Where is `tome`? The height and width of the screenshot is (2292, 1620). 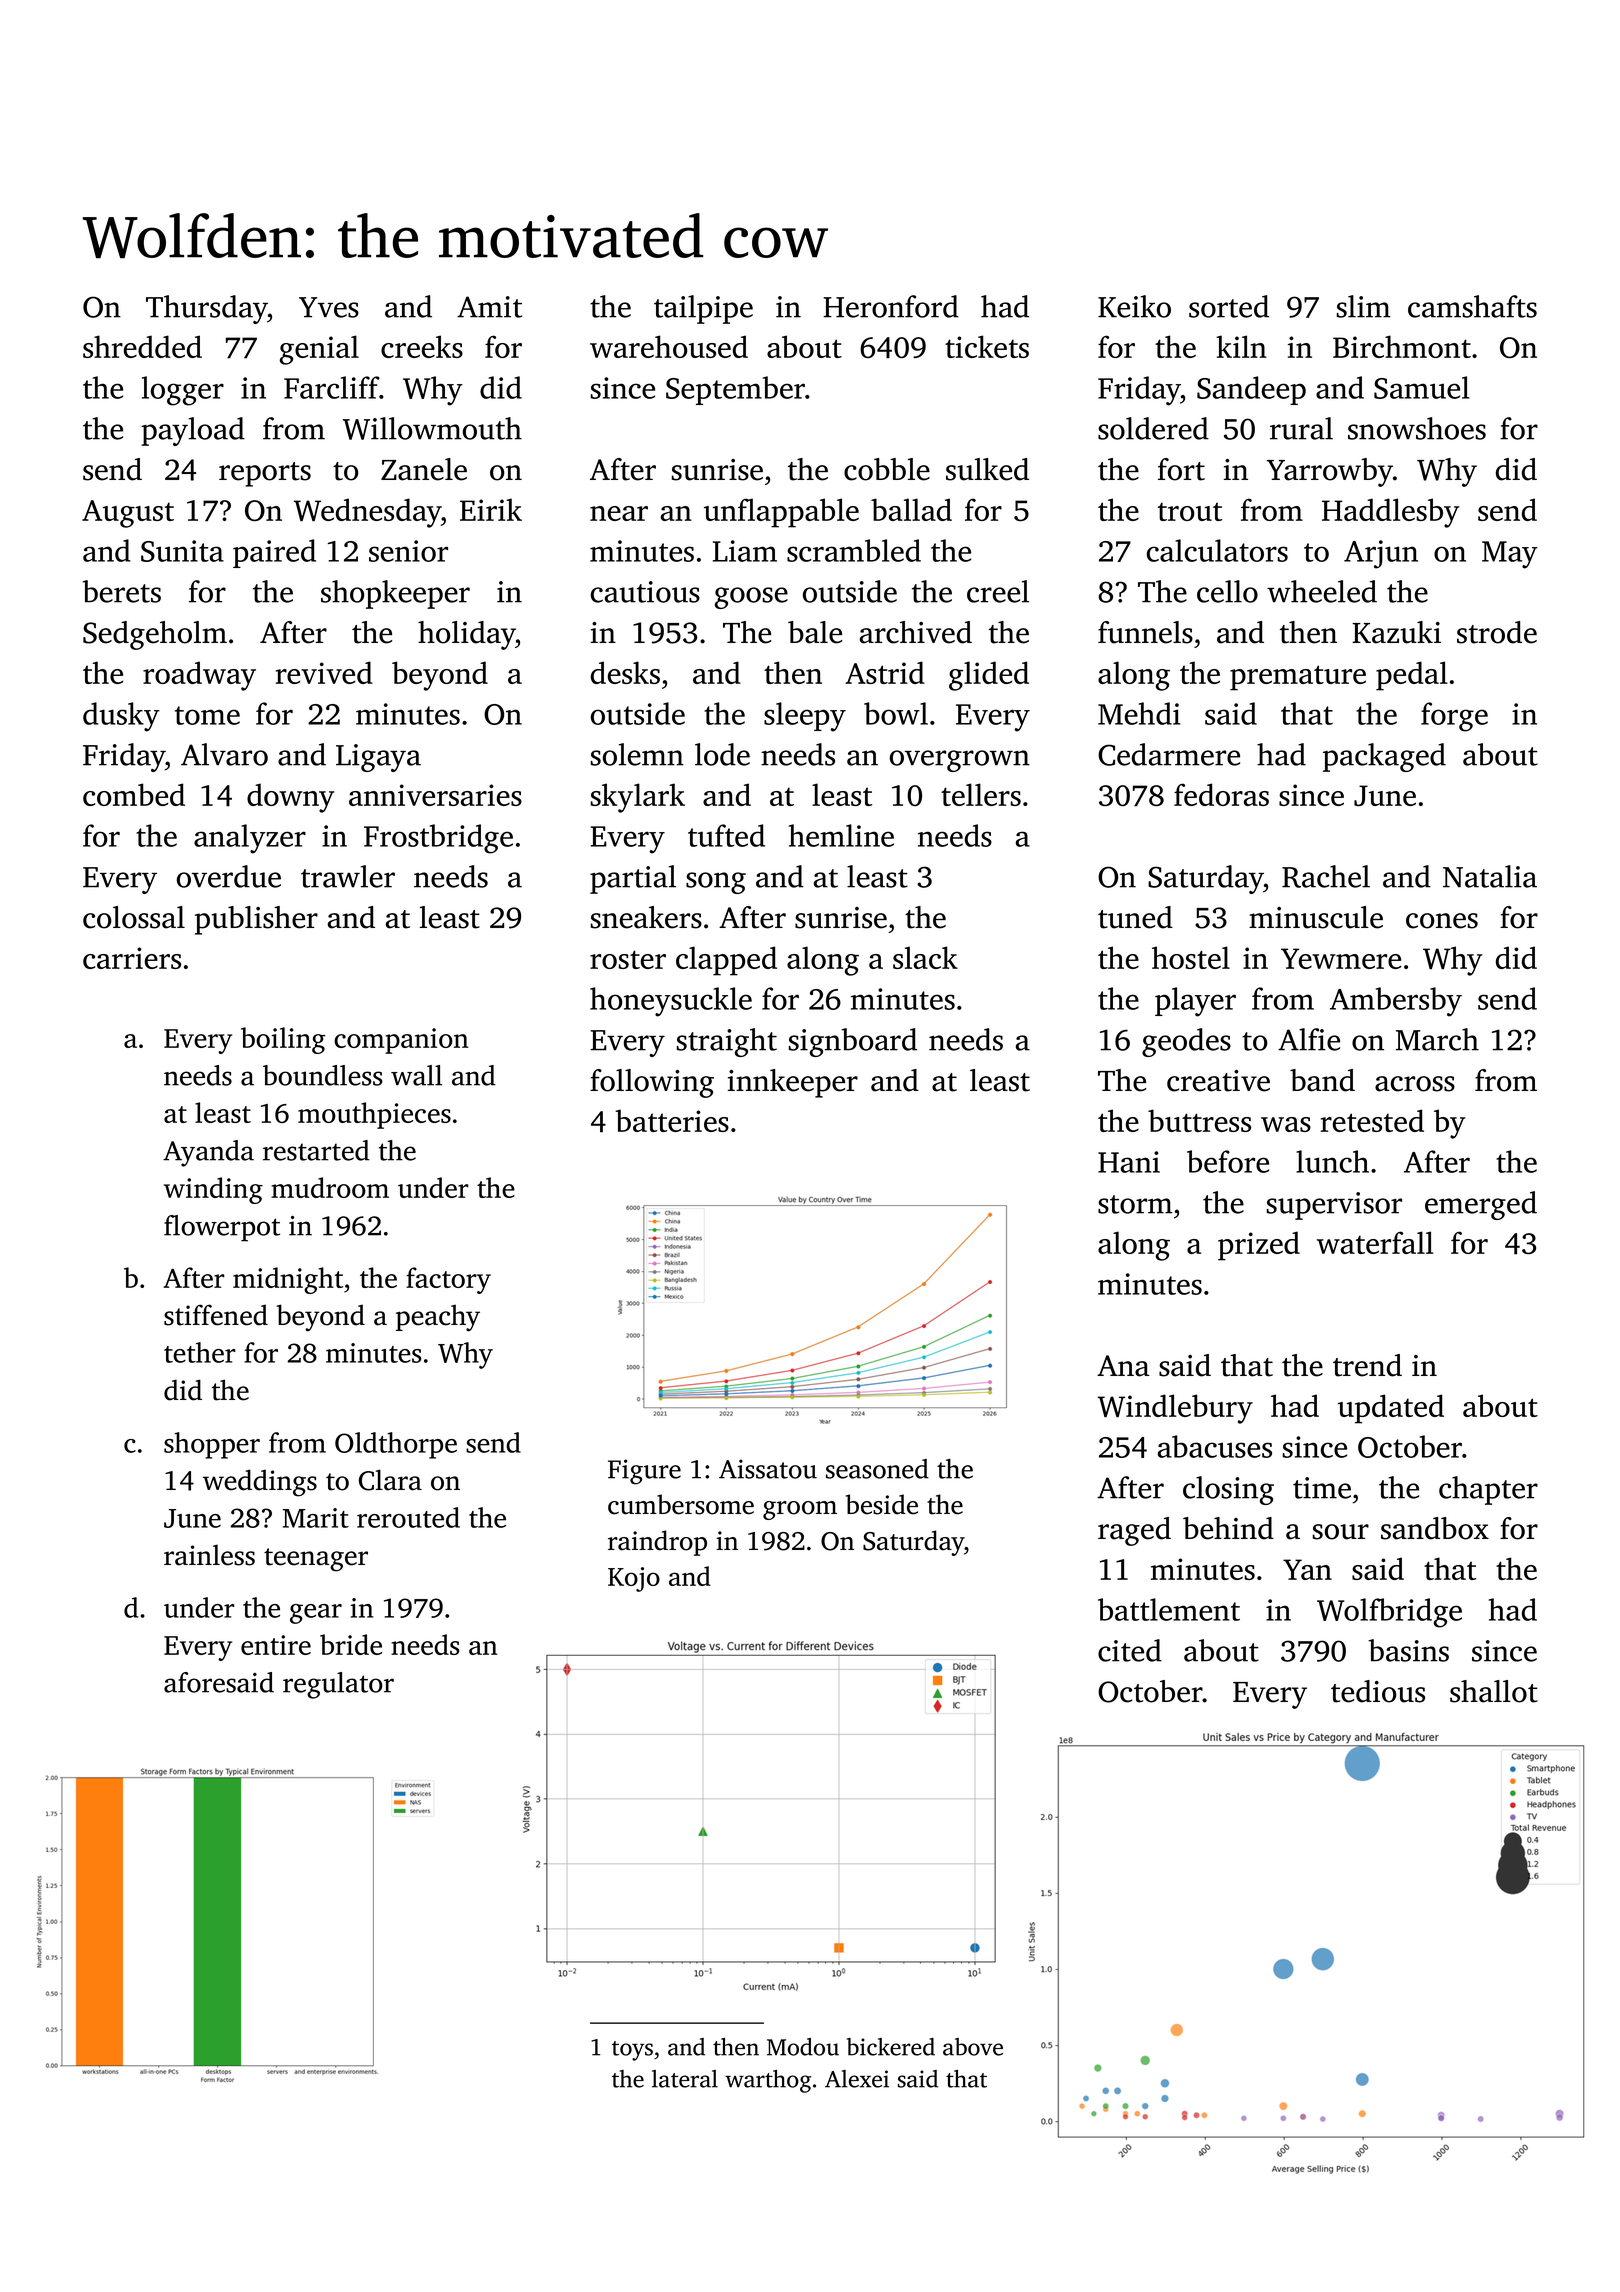 tome is located at coordinates (207, 715).
